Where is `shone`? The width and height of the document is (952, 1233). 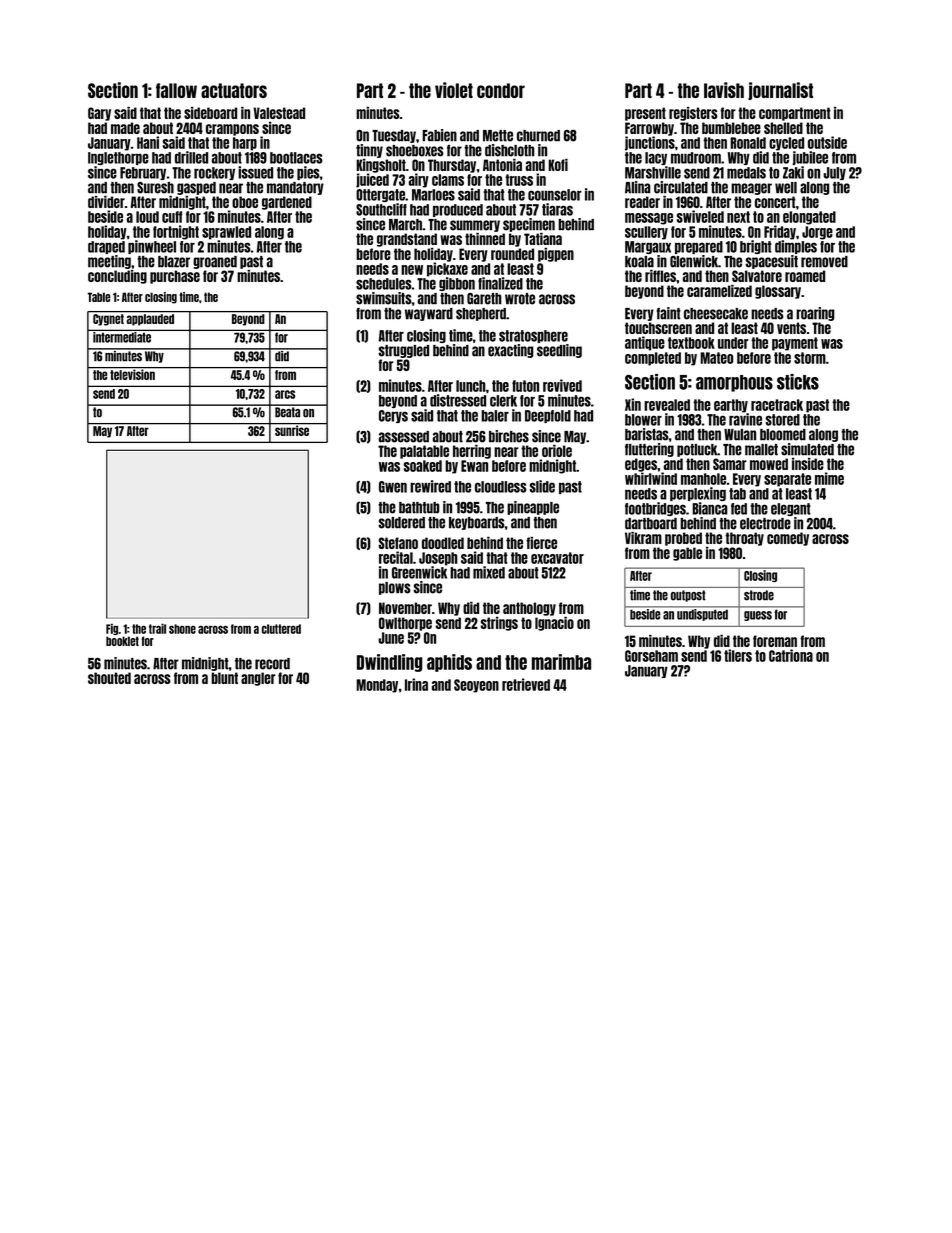
shone is located at coordinates (182, 629).
